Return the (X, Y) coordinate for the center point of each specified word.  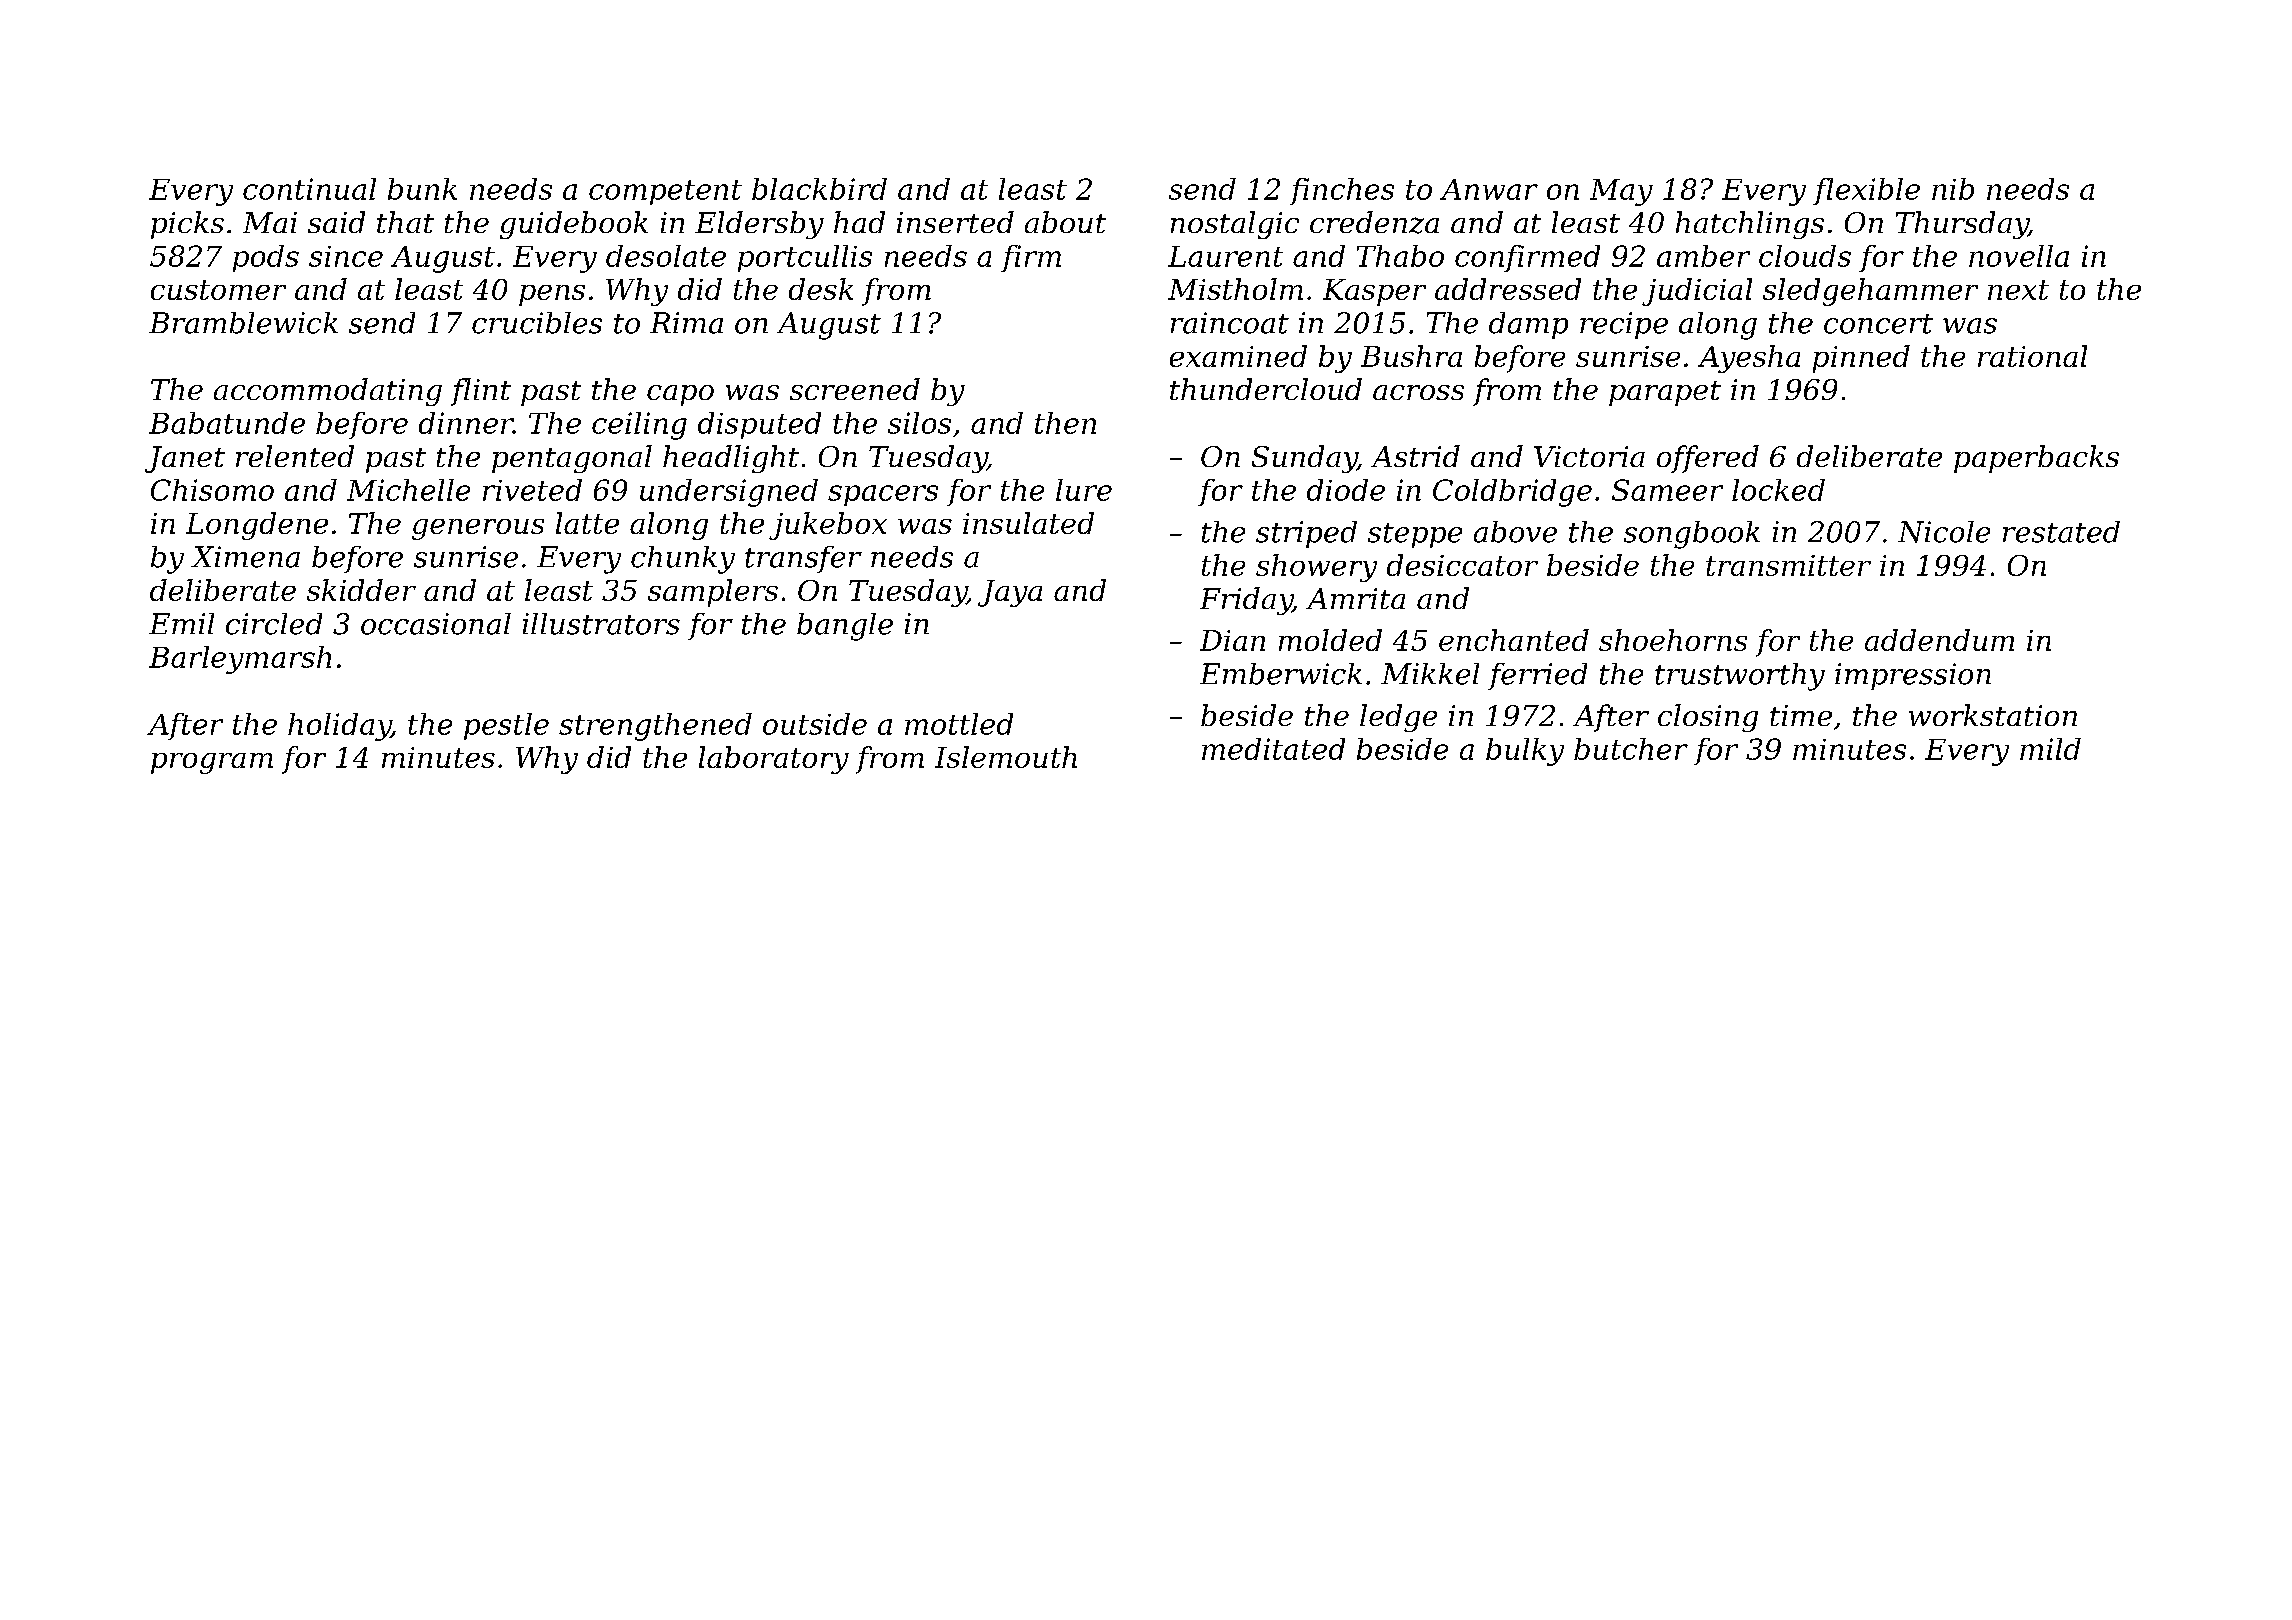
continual (309, 189)
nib (1953, 189)
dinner (466, 423)
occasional (436, 624)
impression (1913, 676)
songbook (1692, 535)
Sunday (1304, 459)
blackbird (819, 189)
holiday (339, 727)
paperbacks (2036, 459)
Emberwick (1281, 674)
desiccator (1462, 565)
